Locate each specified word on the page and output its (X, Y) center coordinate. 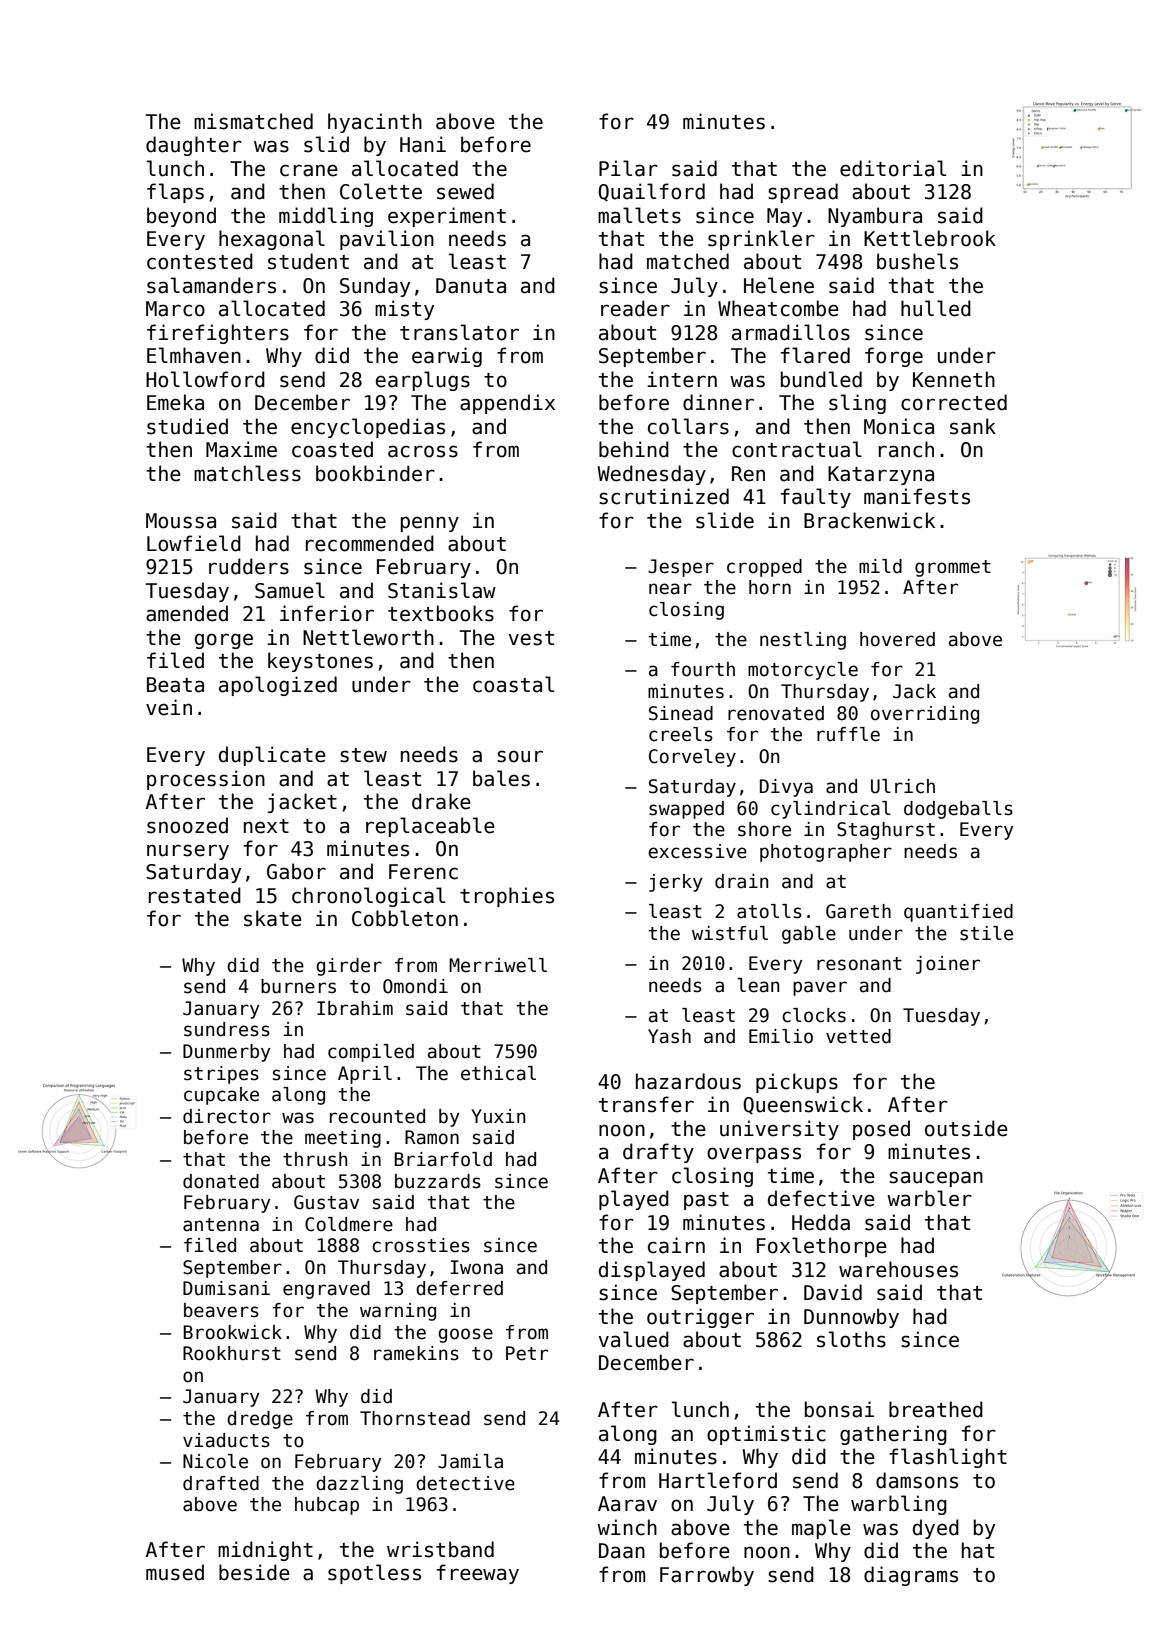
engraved (326, 1290)
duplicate (272, 756)
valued (633, 1339)
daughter (194, 146)
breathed (936, 1409)
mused (175, 1572)
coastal (513, 684)
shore (764, 829)
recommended (370, 543)
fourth (703, 669)
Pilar (628, 168)
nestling (803, 641)
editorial (893, 168)
